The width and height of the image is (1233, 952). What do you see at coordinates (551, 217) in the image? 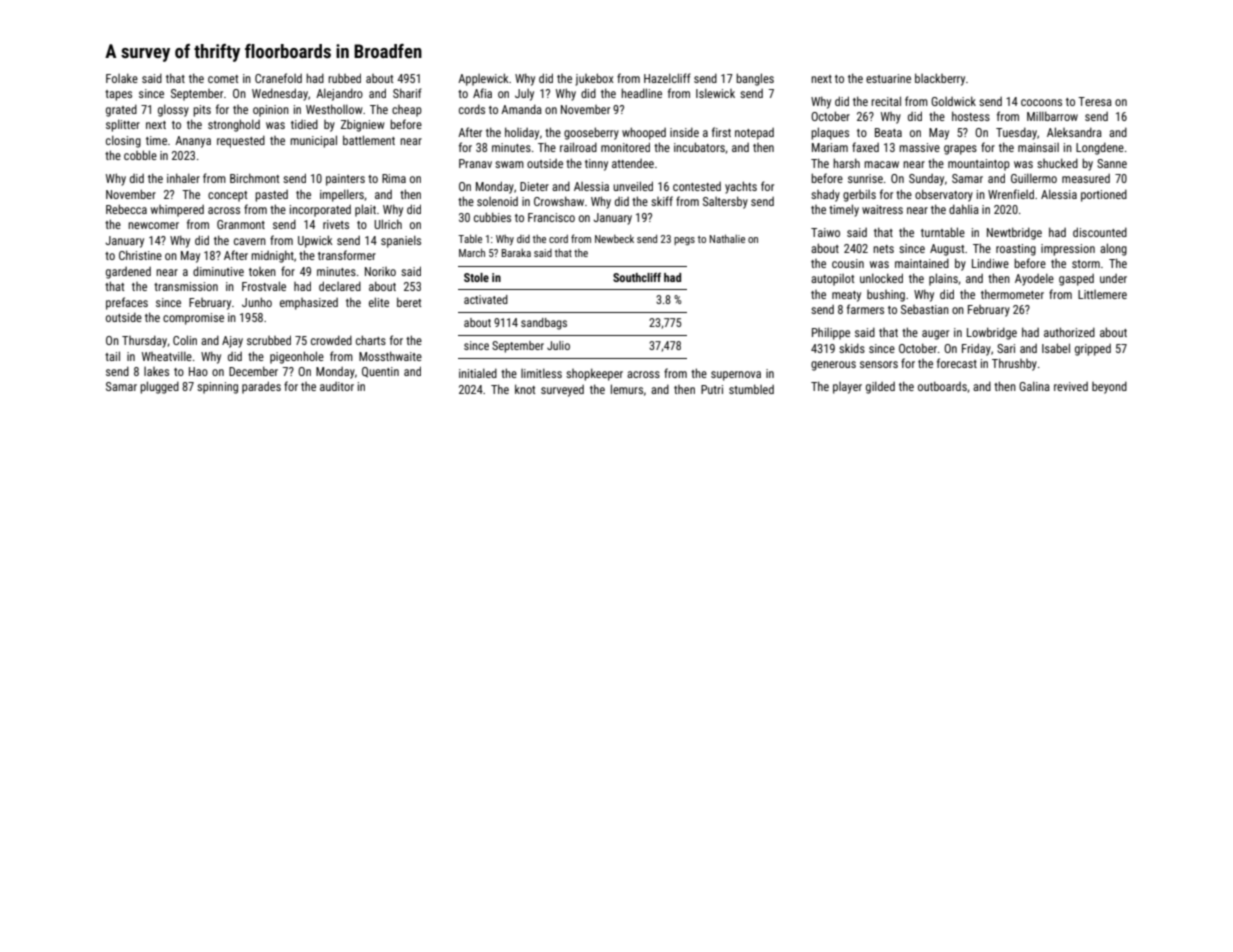
I see `Francisco` at bounding box center [551, 217].
